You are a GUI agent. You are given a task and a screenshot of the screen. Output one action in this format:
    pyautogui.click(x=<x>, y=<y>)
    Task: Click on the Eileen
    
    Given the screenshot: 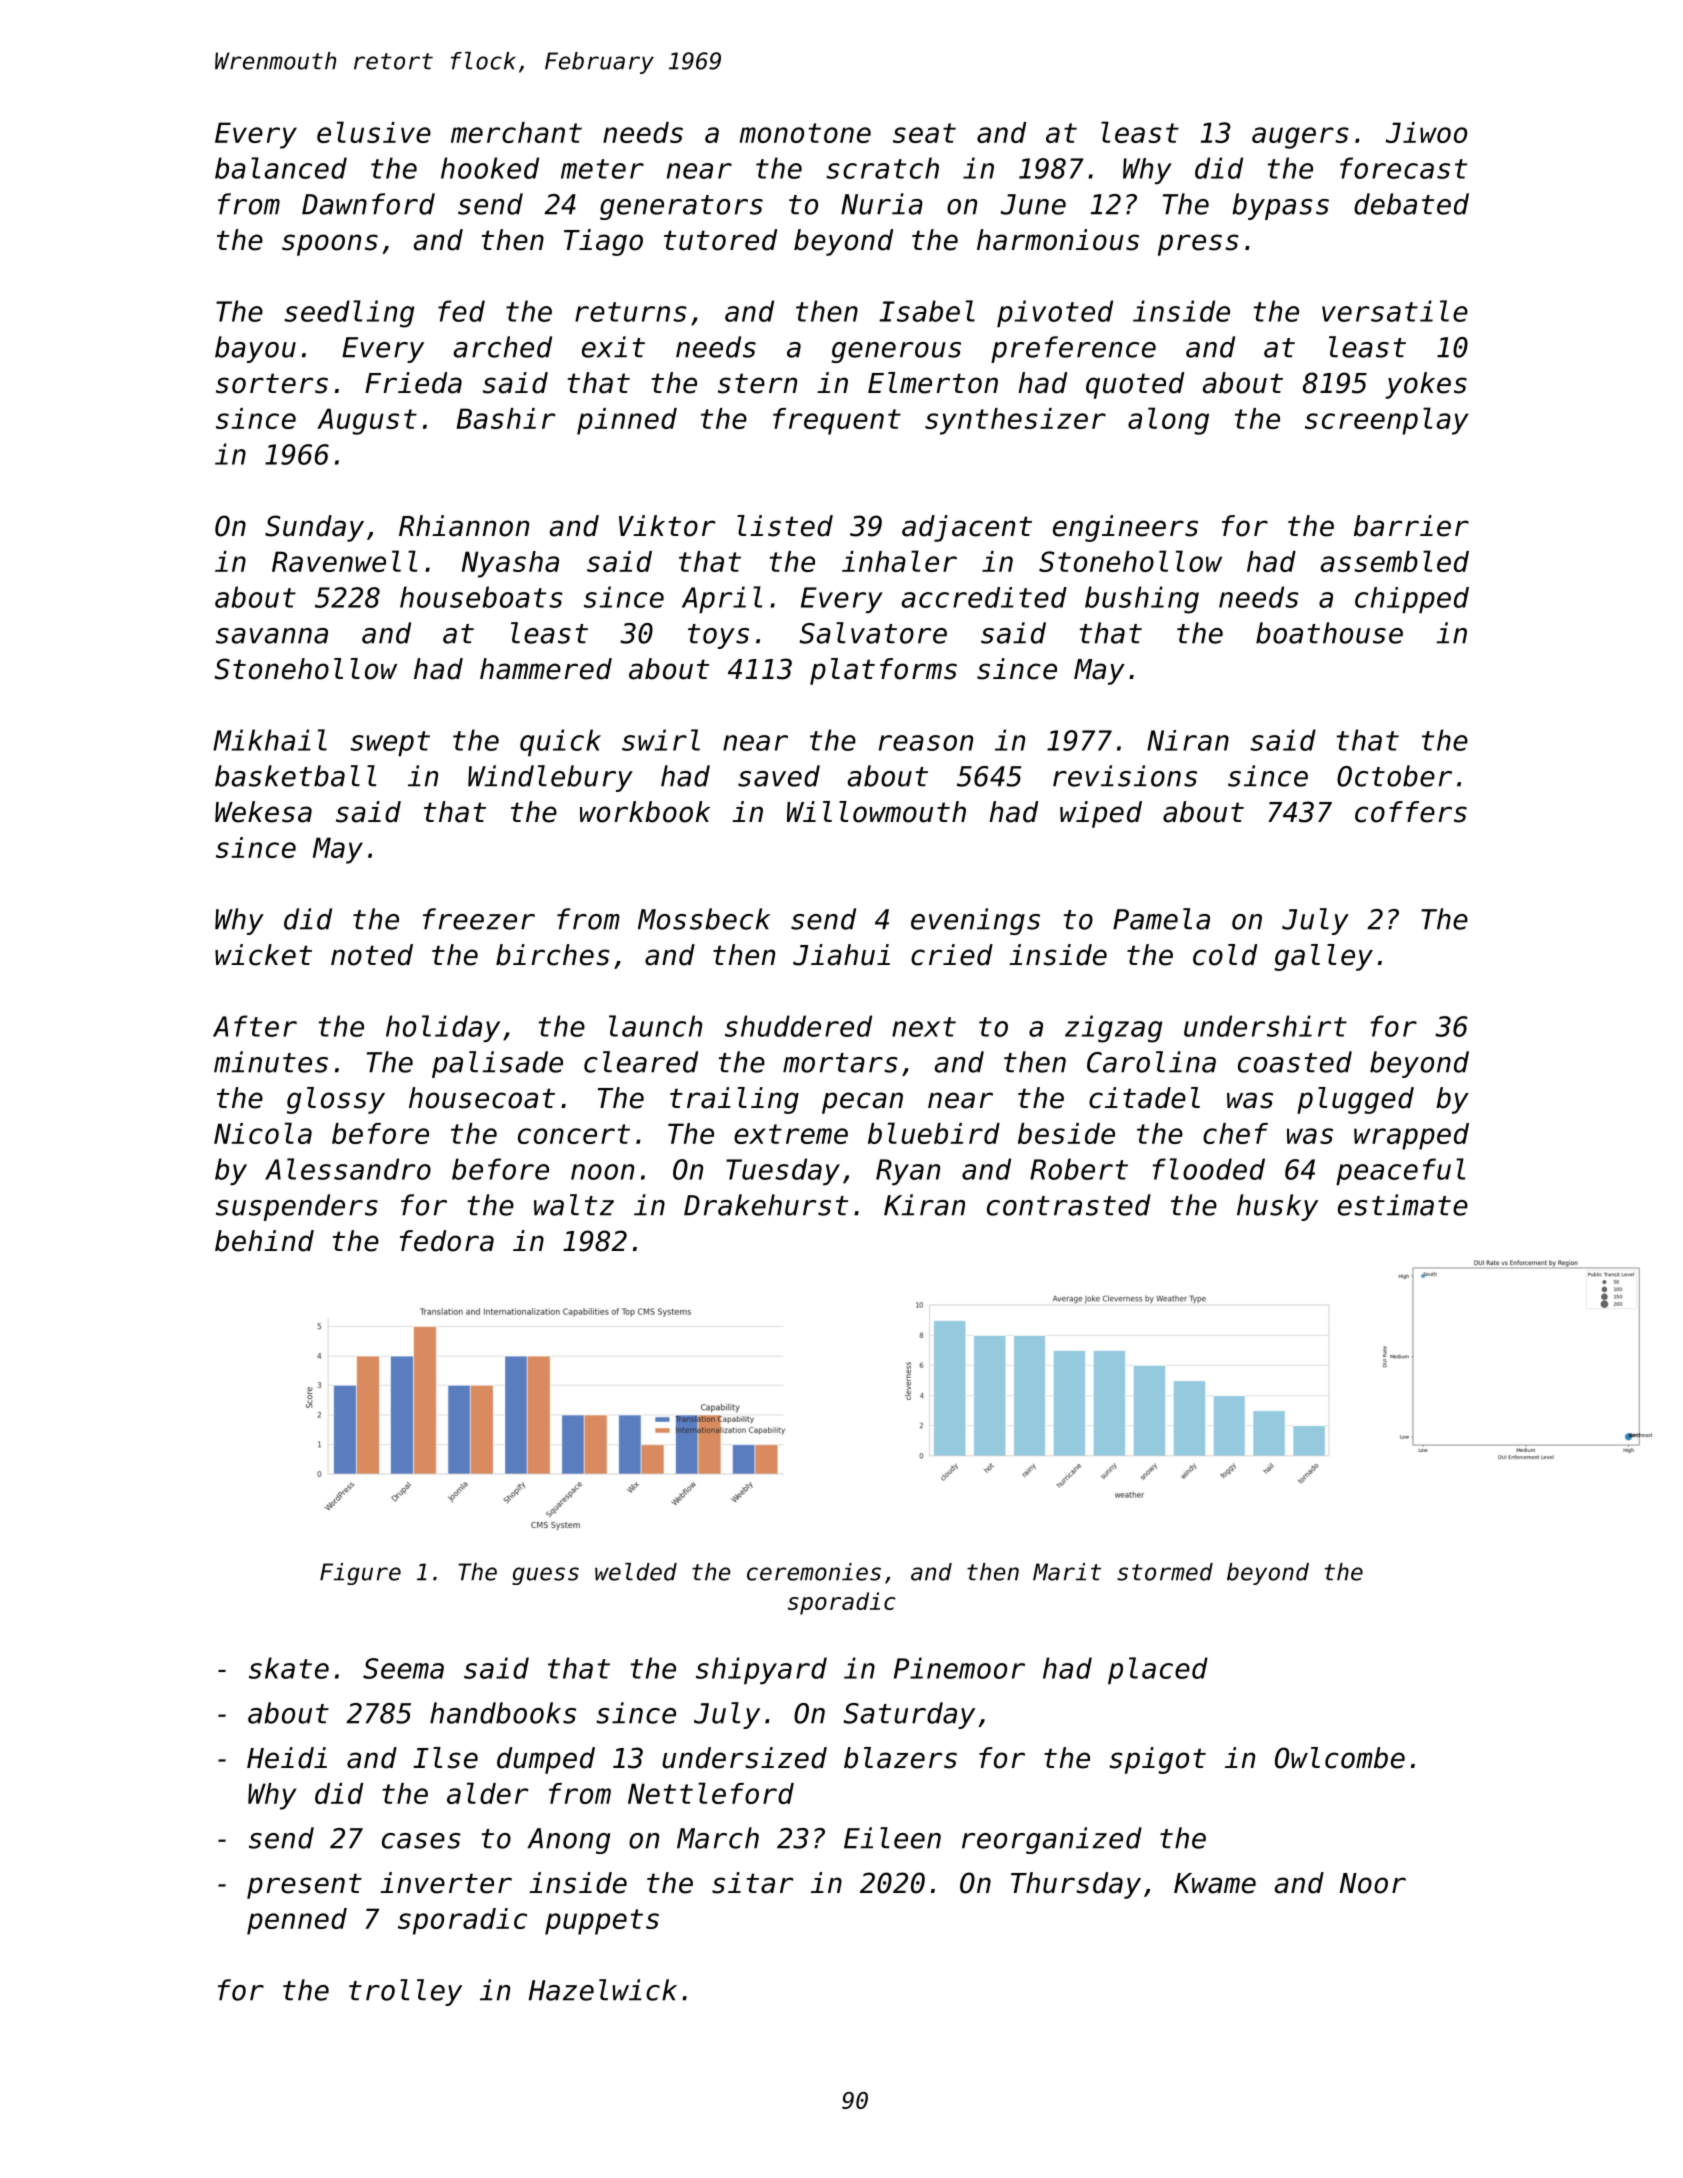 What is the action you would take?
    pyautogui.click(x=892, y=1838)
